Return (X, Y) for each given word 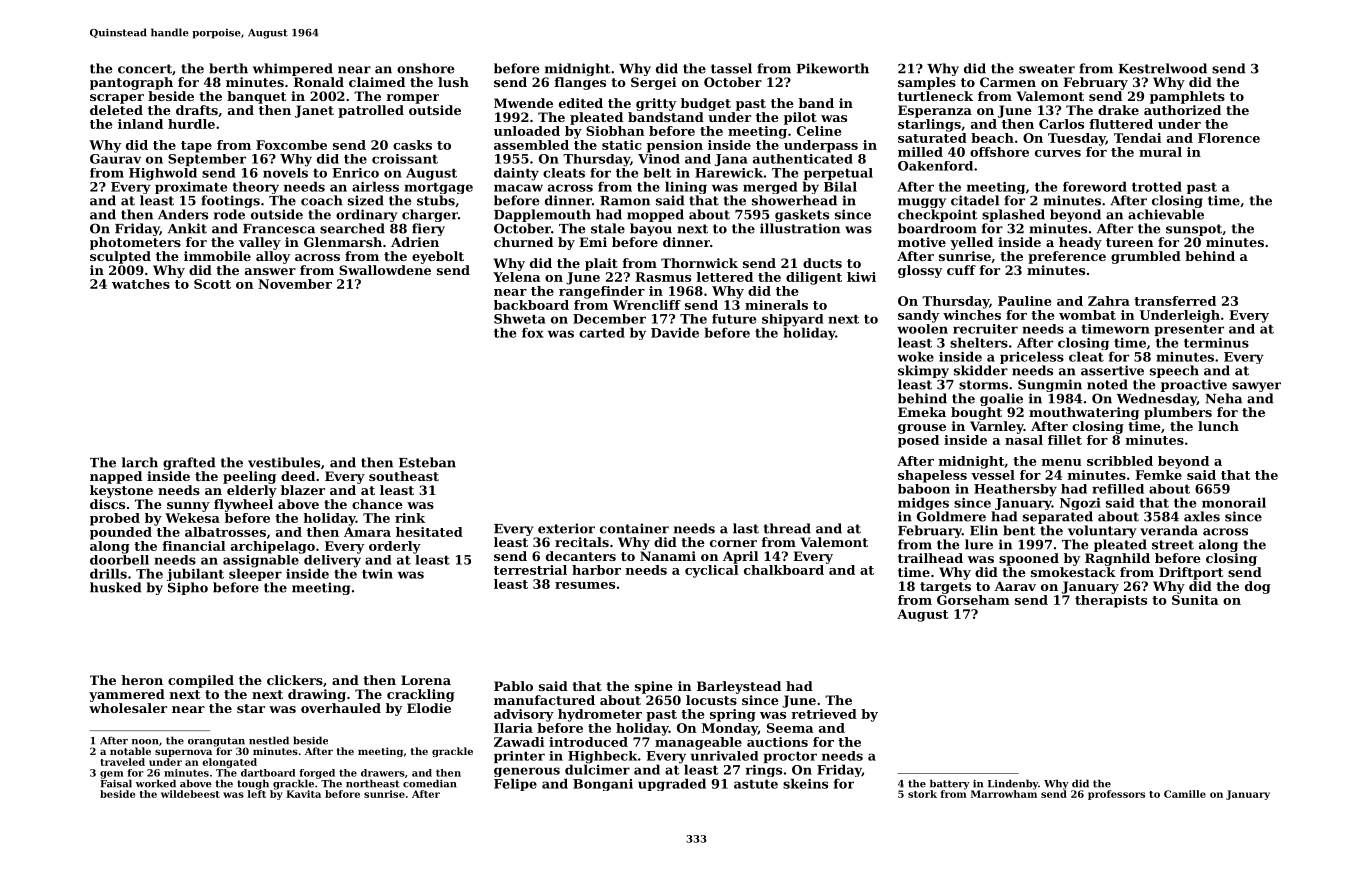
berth (228, 68)
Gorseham (973, 600)
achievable (1166, 214)
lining (686, 187)
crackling (421, 695)
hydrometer (600, 715)
